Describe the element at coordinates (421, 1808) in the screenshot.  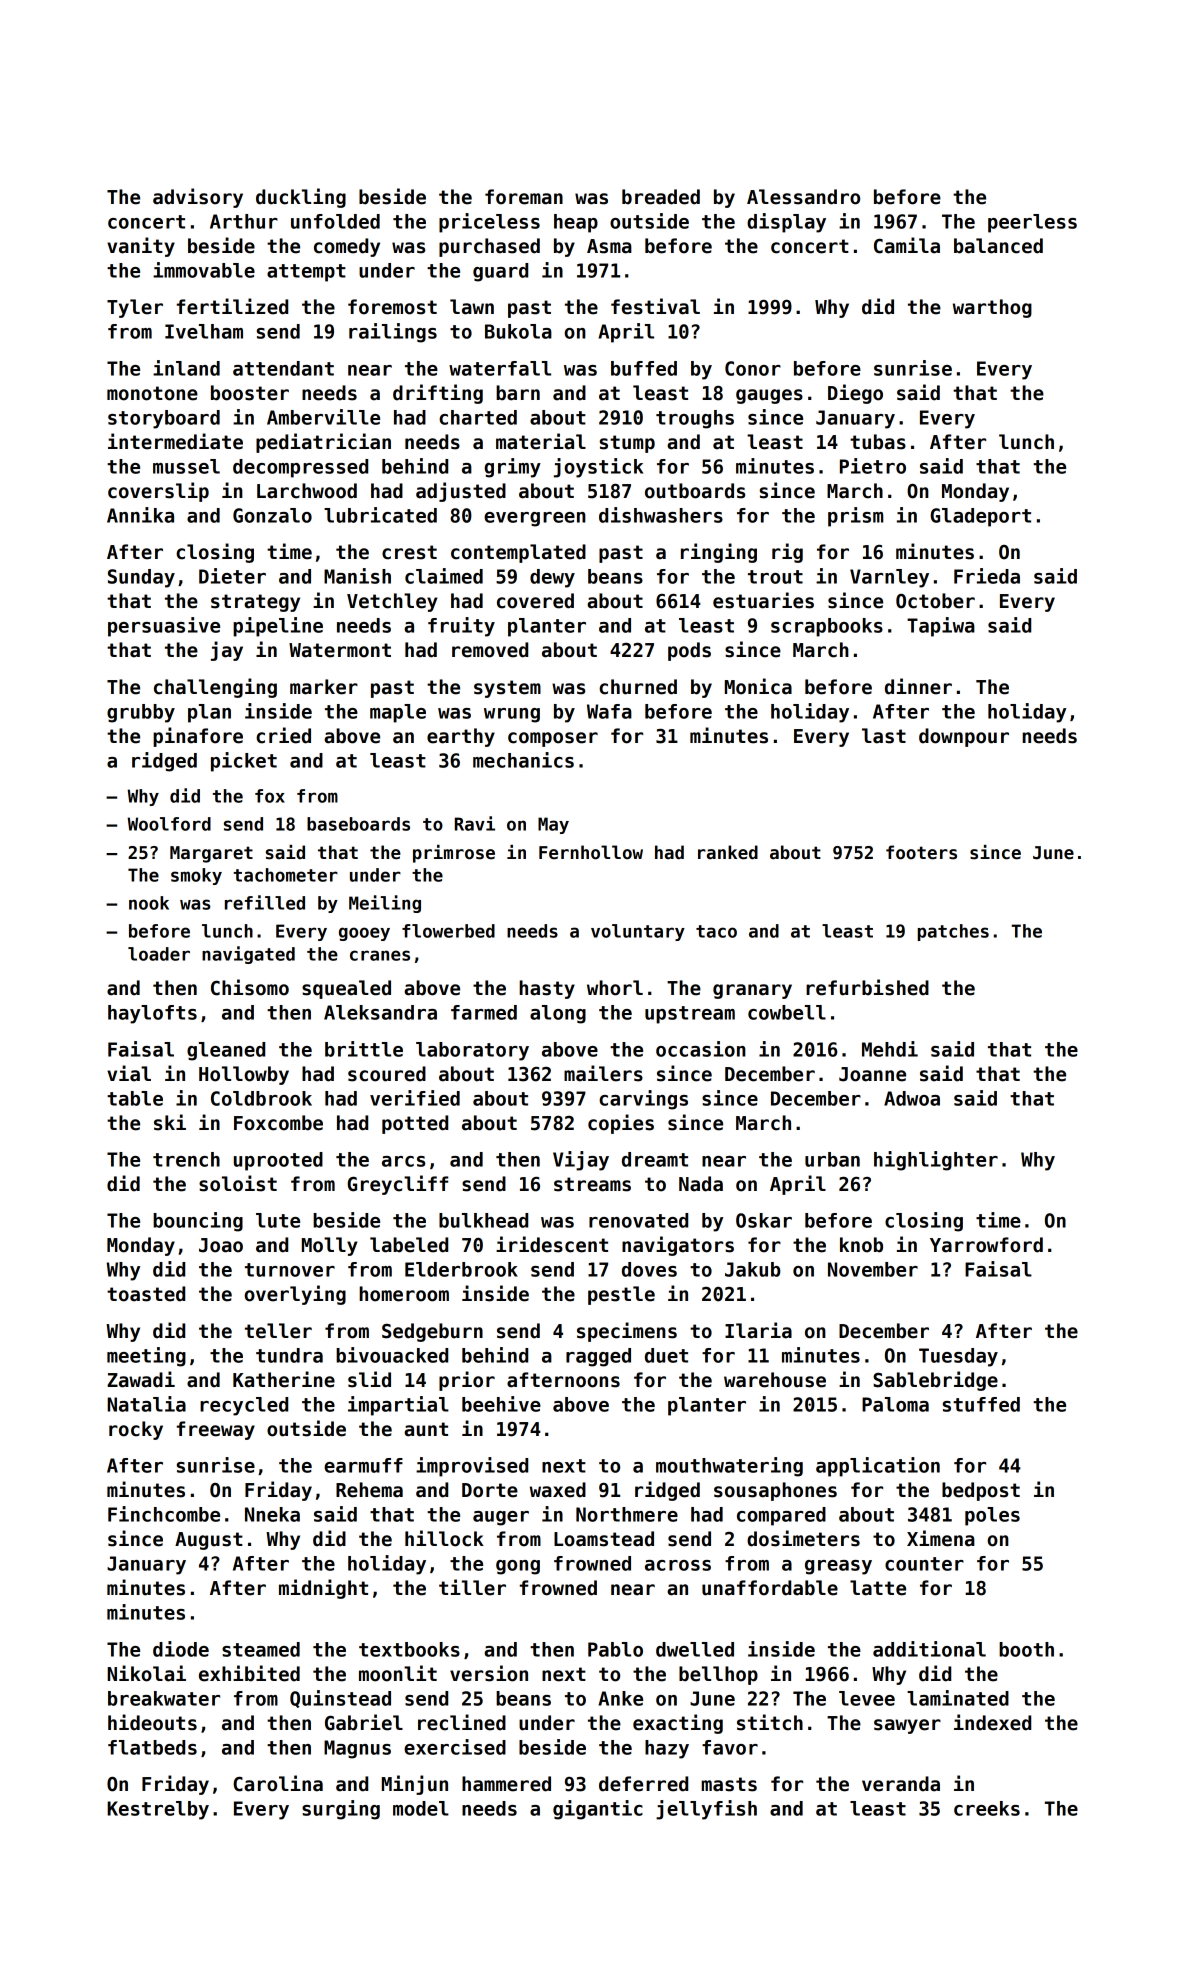
I see `model` at that location.
